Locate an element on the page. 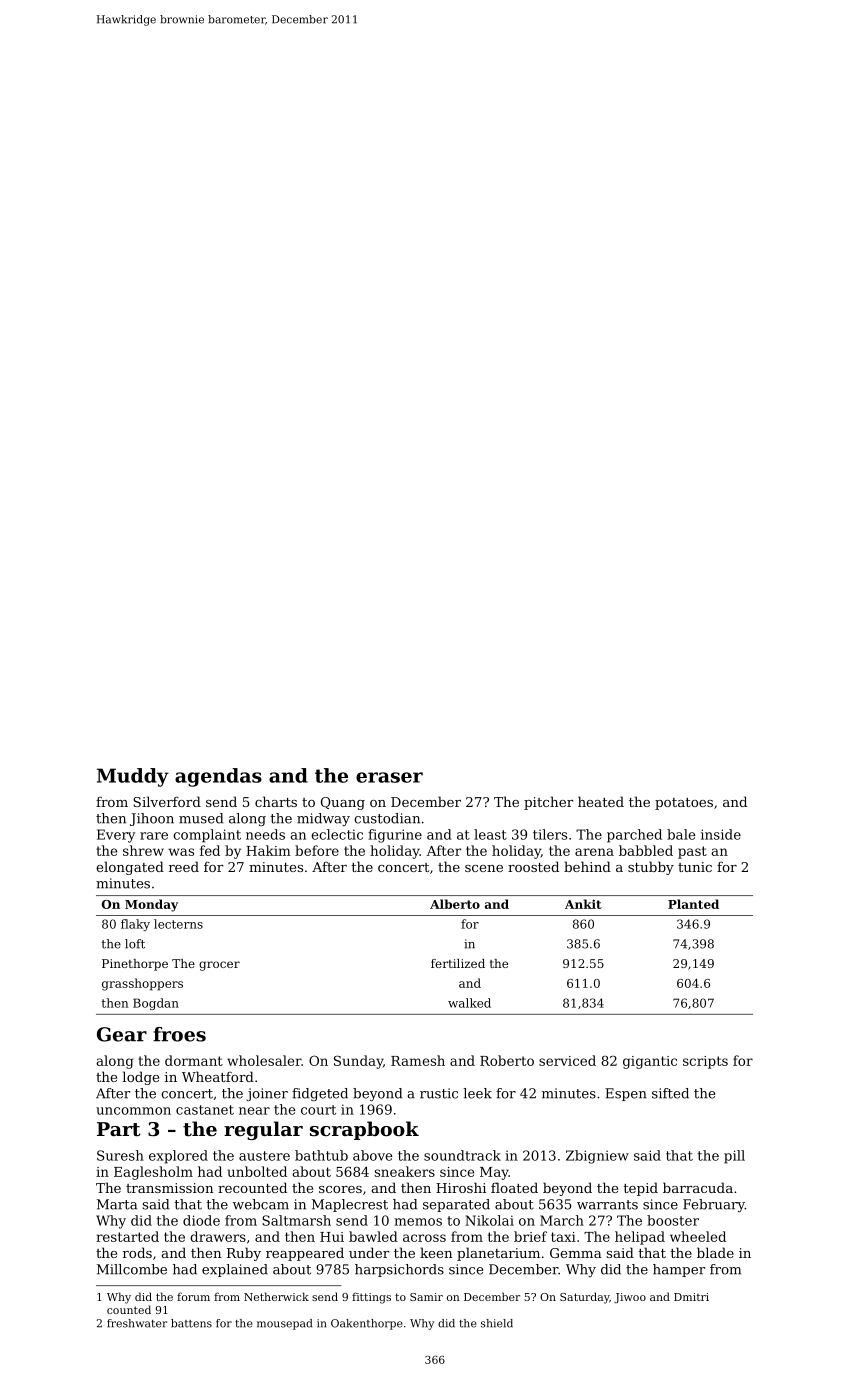 This image has width=849, height=1400. walked is located at coordinates (469, 1003).
